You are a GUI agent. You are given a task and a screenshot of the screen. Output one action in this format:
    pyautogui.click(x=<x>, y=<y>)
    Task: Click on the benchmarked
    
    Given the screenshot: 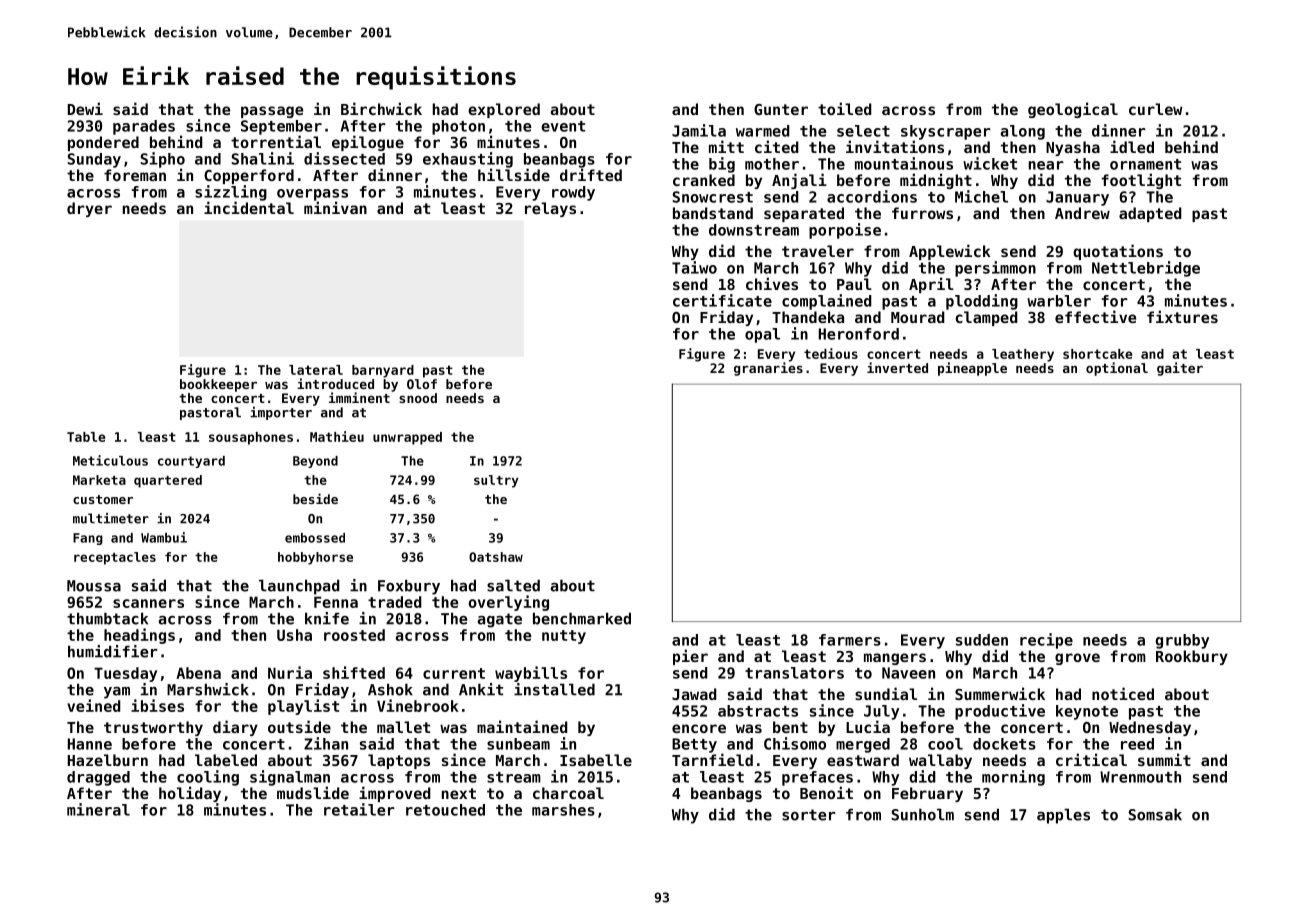 What is the action you would take?
    pyautogui.click(x=582, y=618)
